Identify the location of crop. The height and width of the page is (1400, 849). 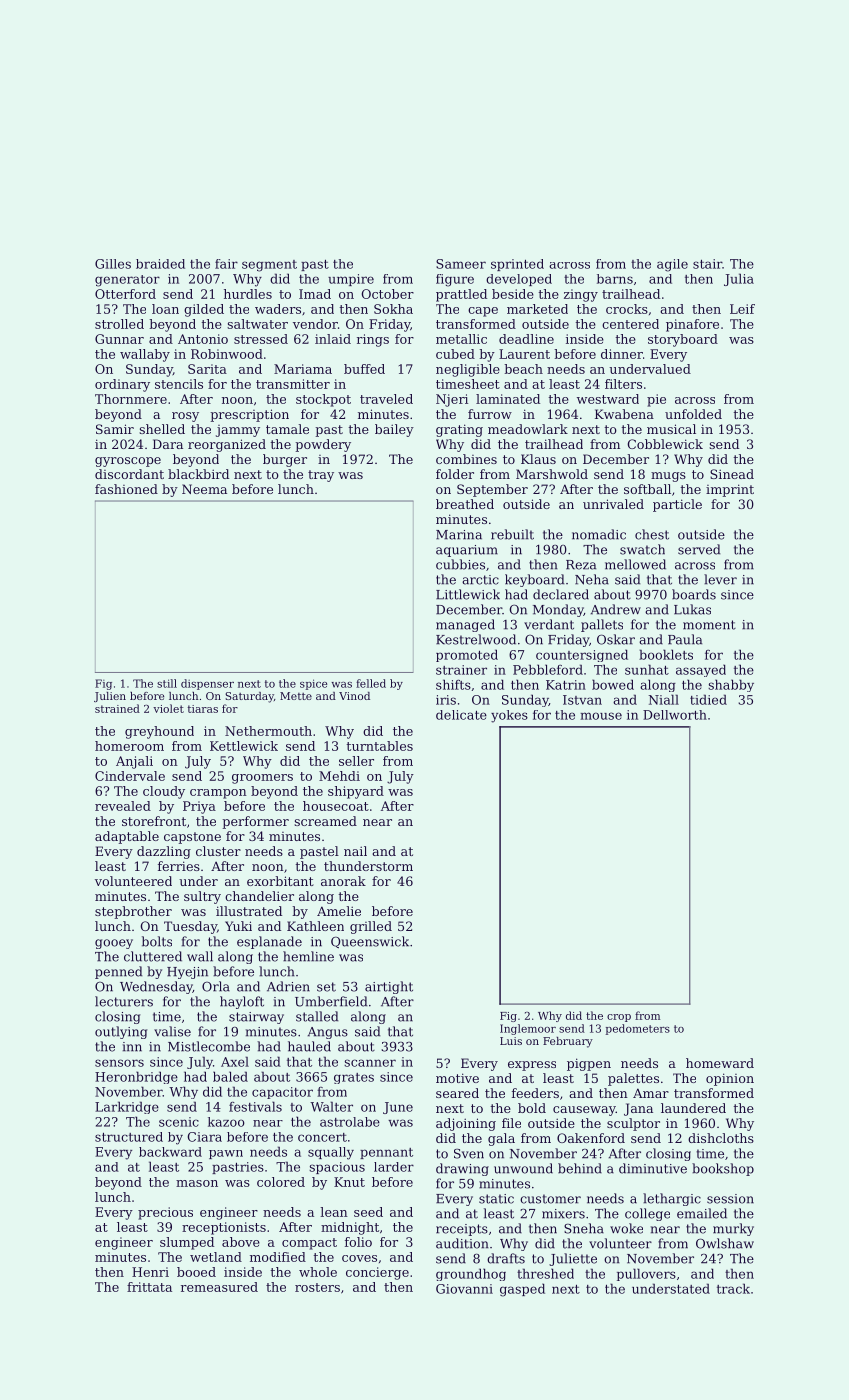
(619, 1018).
